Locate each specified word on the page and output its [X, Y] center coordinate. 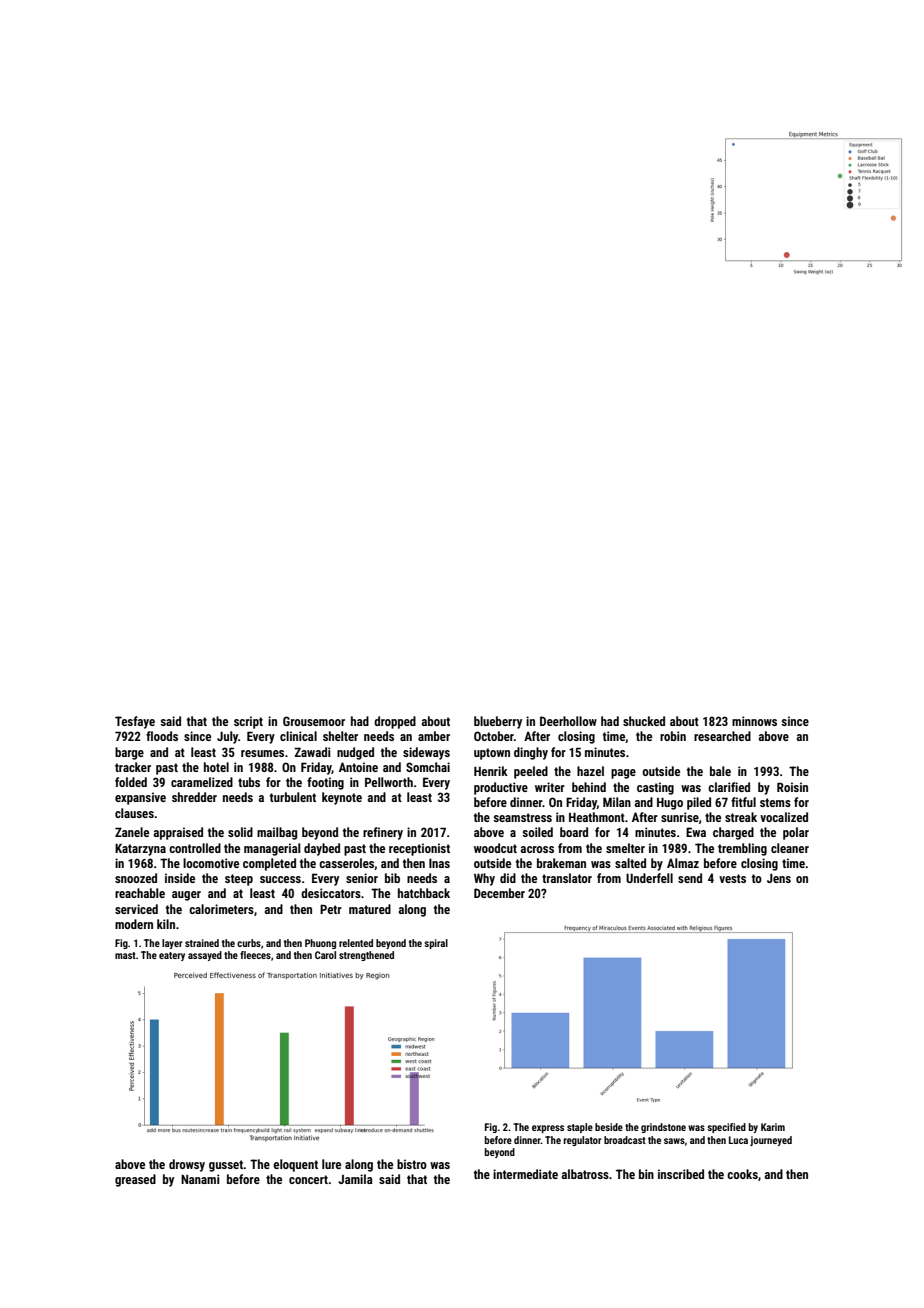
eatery [172, 956]
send [690, 878]
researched [722, 736]
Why [484, 879]
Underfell [649, 878]
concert [308, 1179]
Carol [325, 955]
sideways [426, 753]
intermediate [525, 1174]
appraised [178, 833]
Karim [773, 1127]
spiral [436, 944]
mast [125, 955]
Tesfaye [135, 722]
